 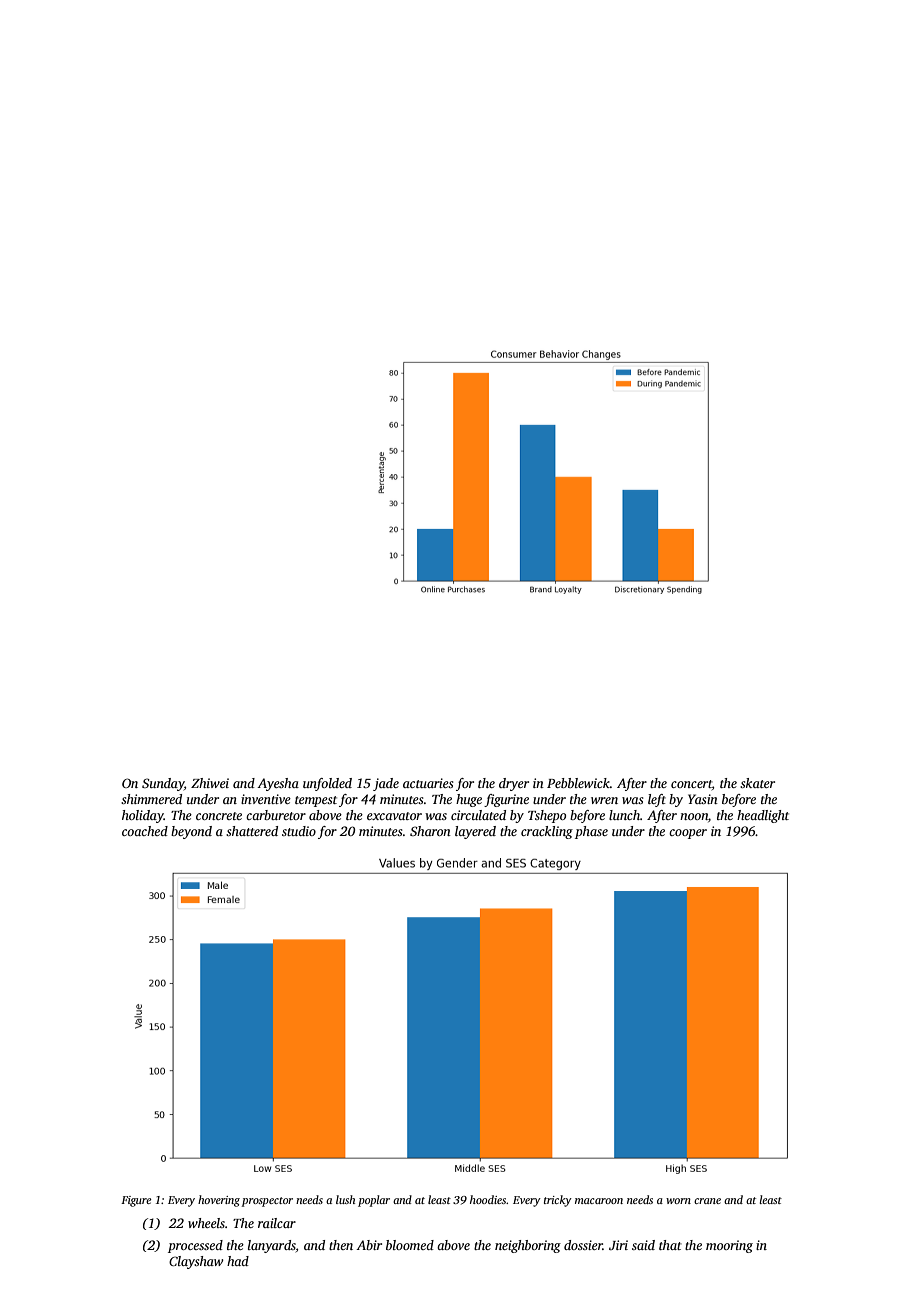 I want to click on layered, so click(x=475, y=832).
